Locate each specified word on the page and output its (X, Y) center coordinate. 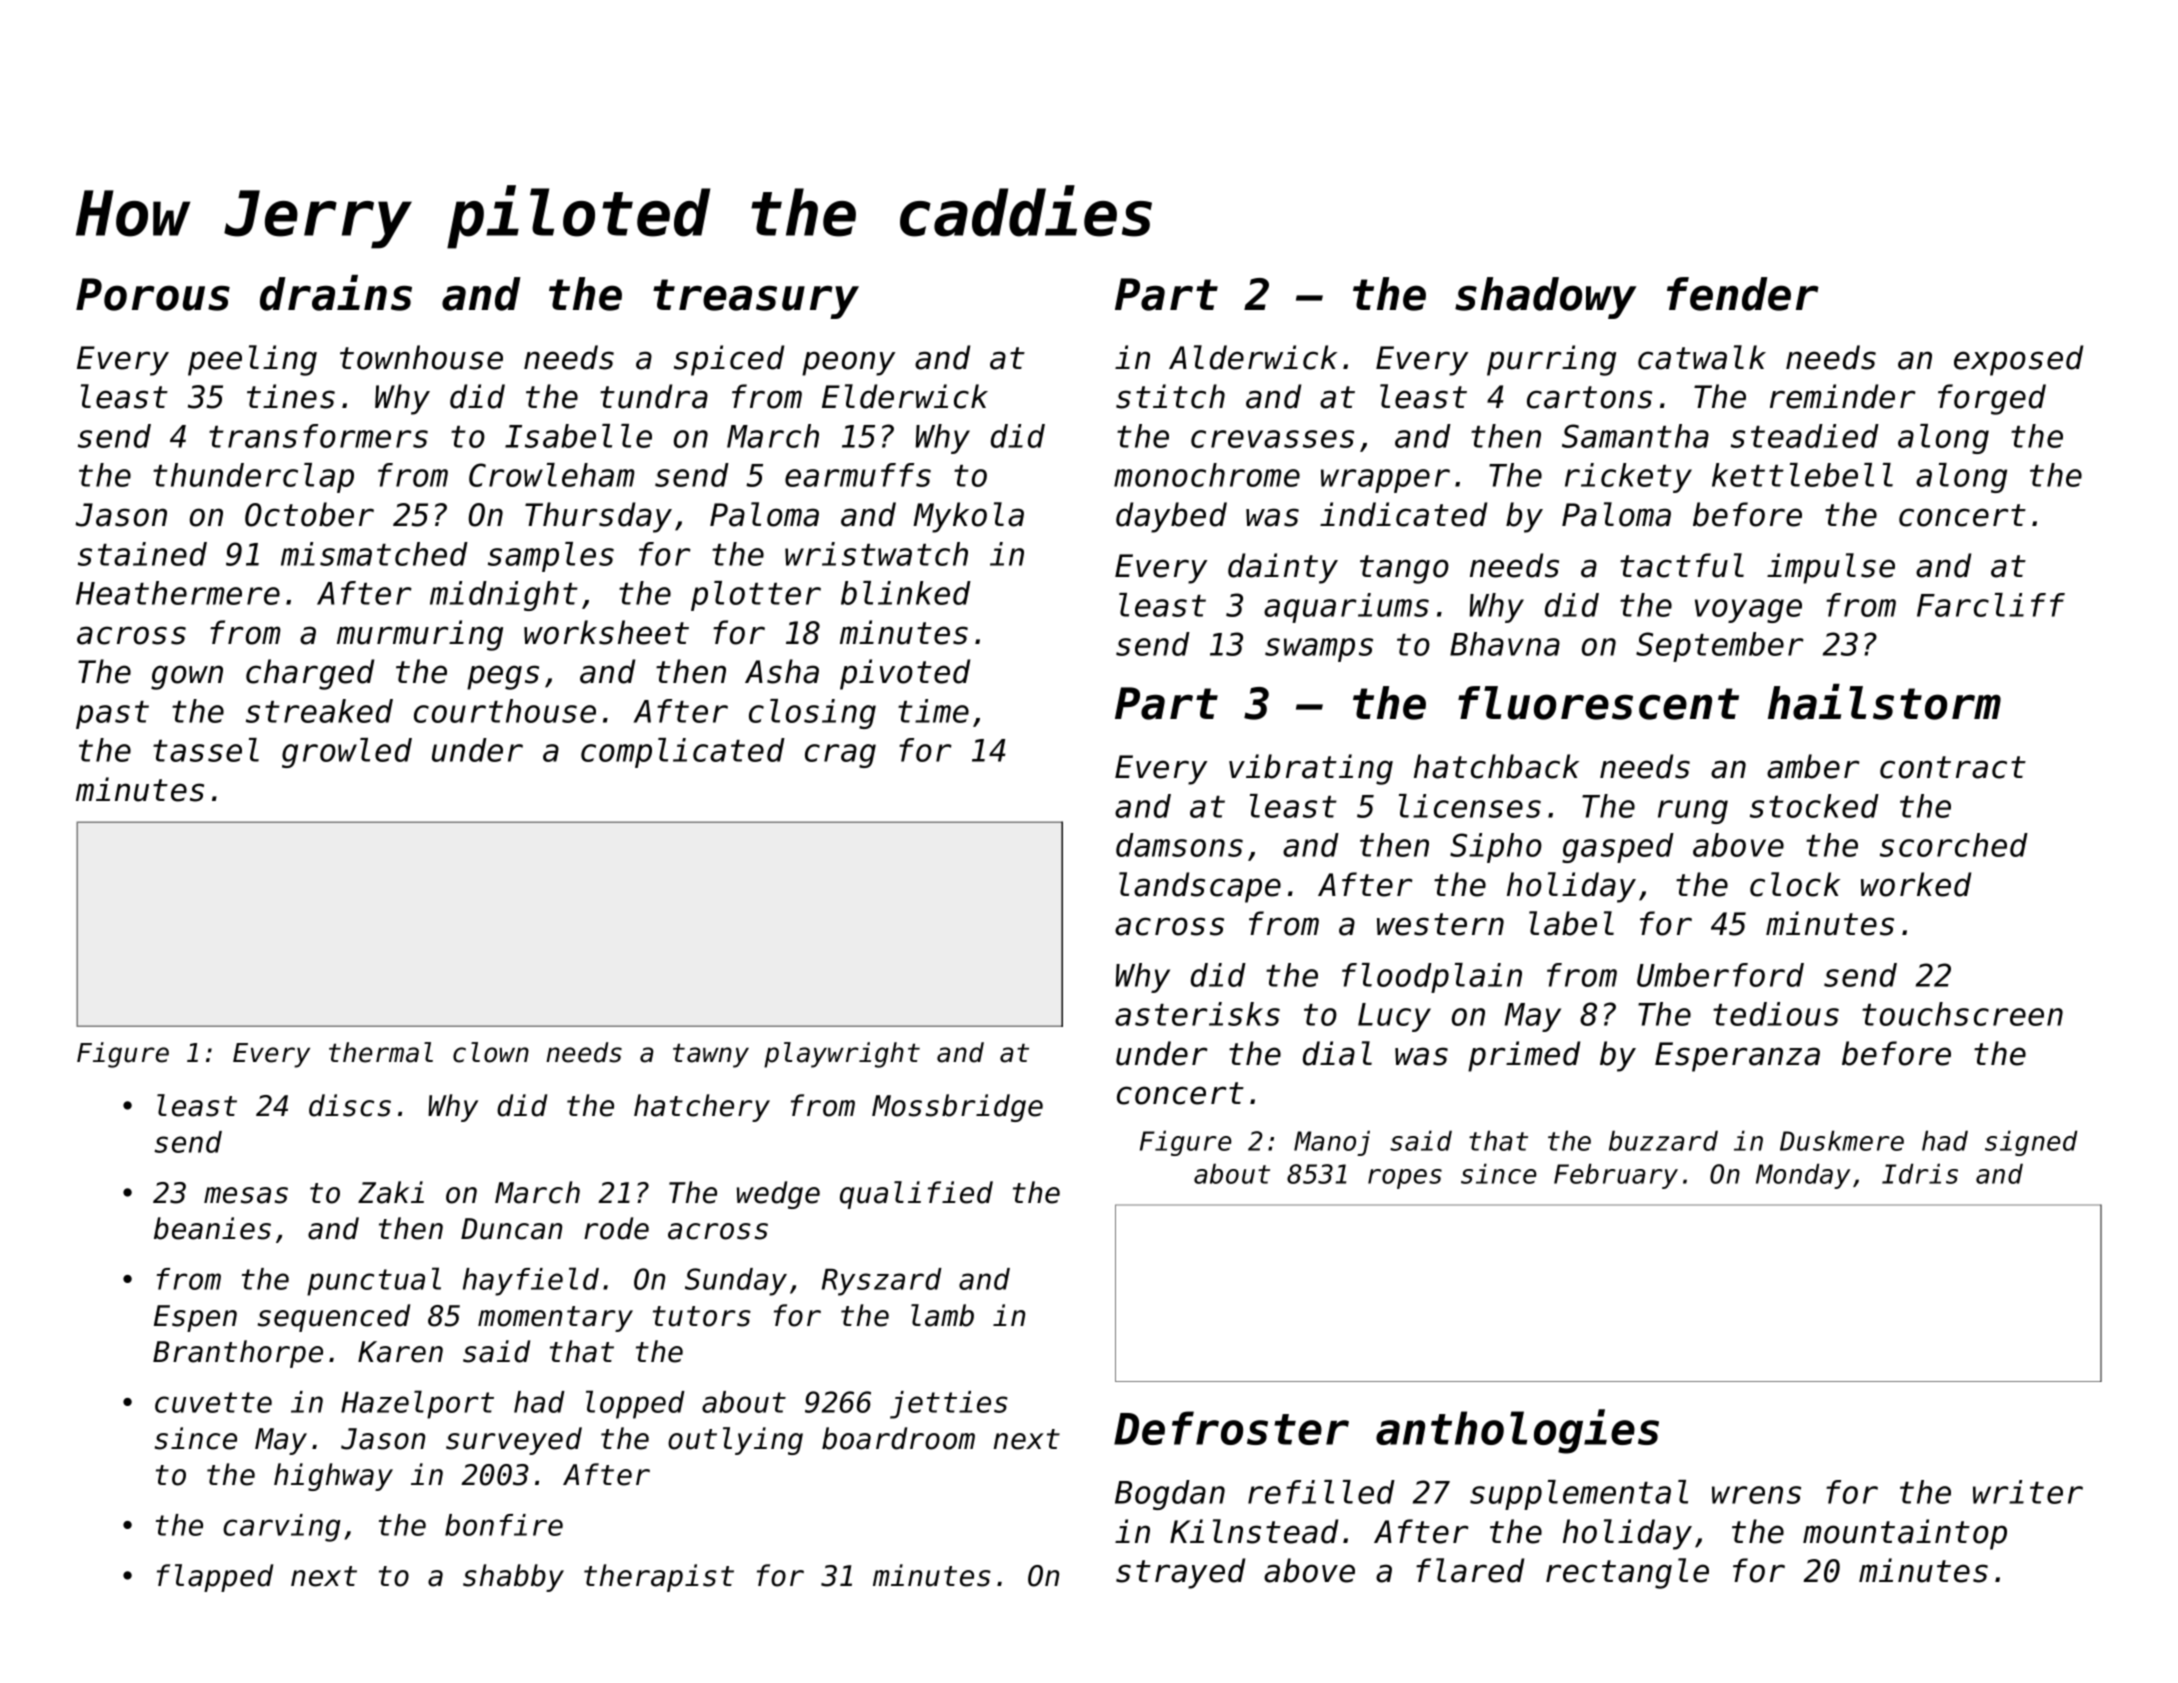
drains (336, 293)
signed (2031, 1143)
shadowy (1546, 298)
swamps (1319, 650)
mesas (246, 1195)
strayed (1180, 1573)
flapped (215, 1578)
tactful (1682, 565)
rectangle (1627, 1573)
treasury (756, 299)
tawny (711, 1055)
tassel (206, 750)
